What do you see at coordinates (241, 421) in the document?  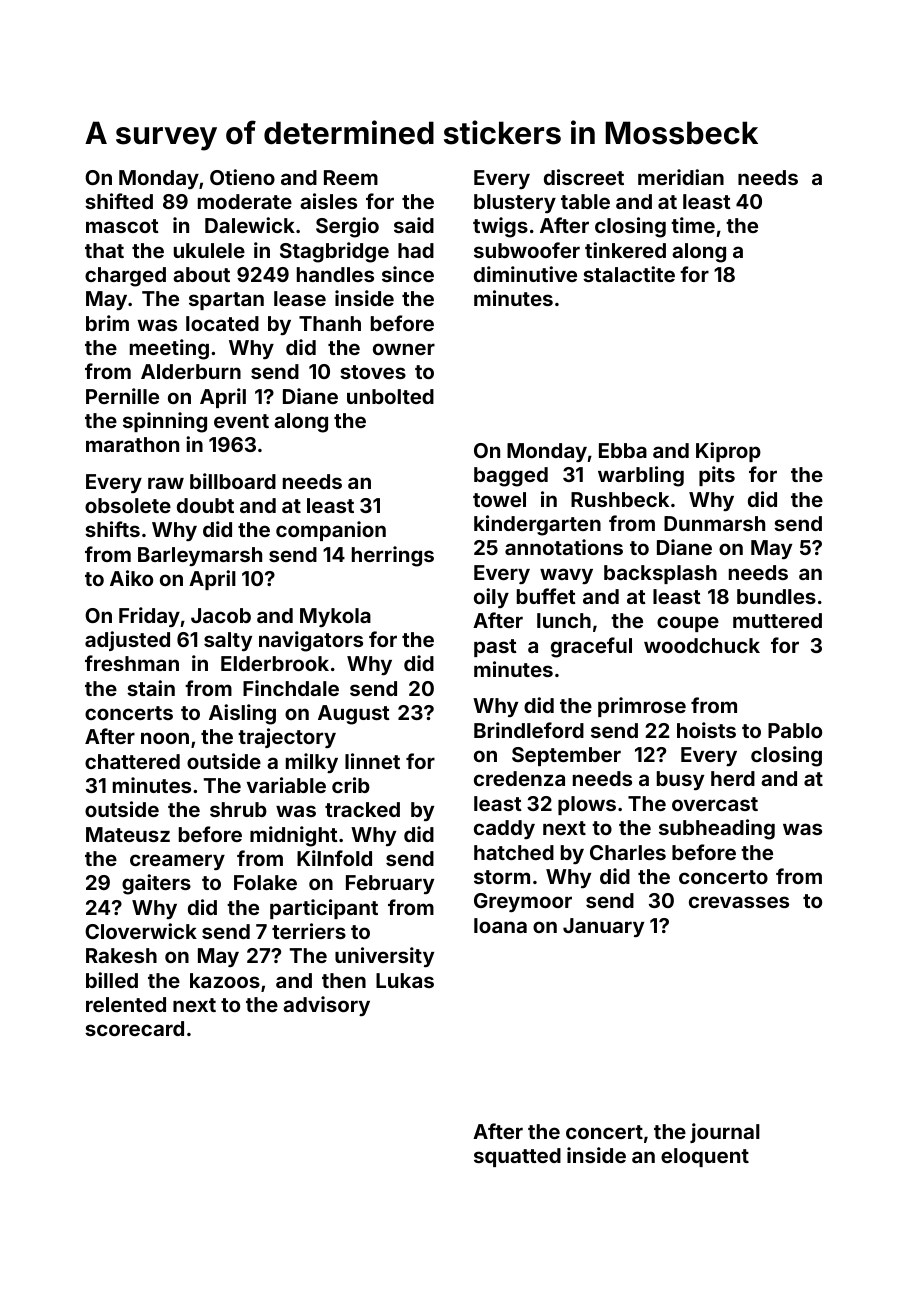 I see `event` at bounding box center [241, 421].
